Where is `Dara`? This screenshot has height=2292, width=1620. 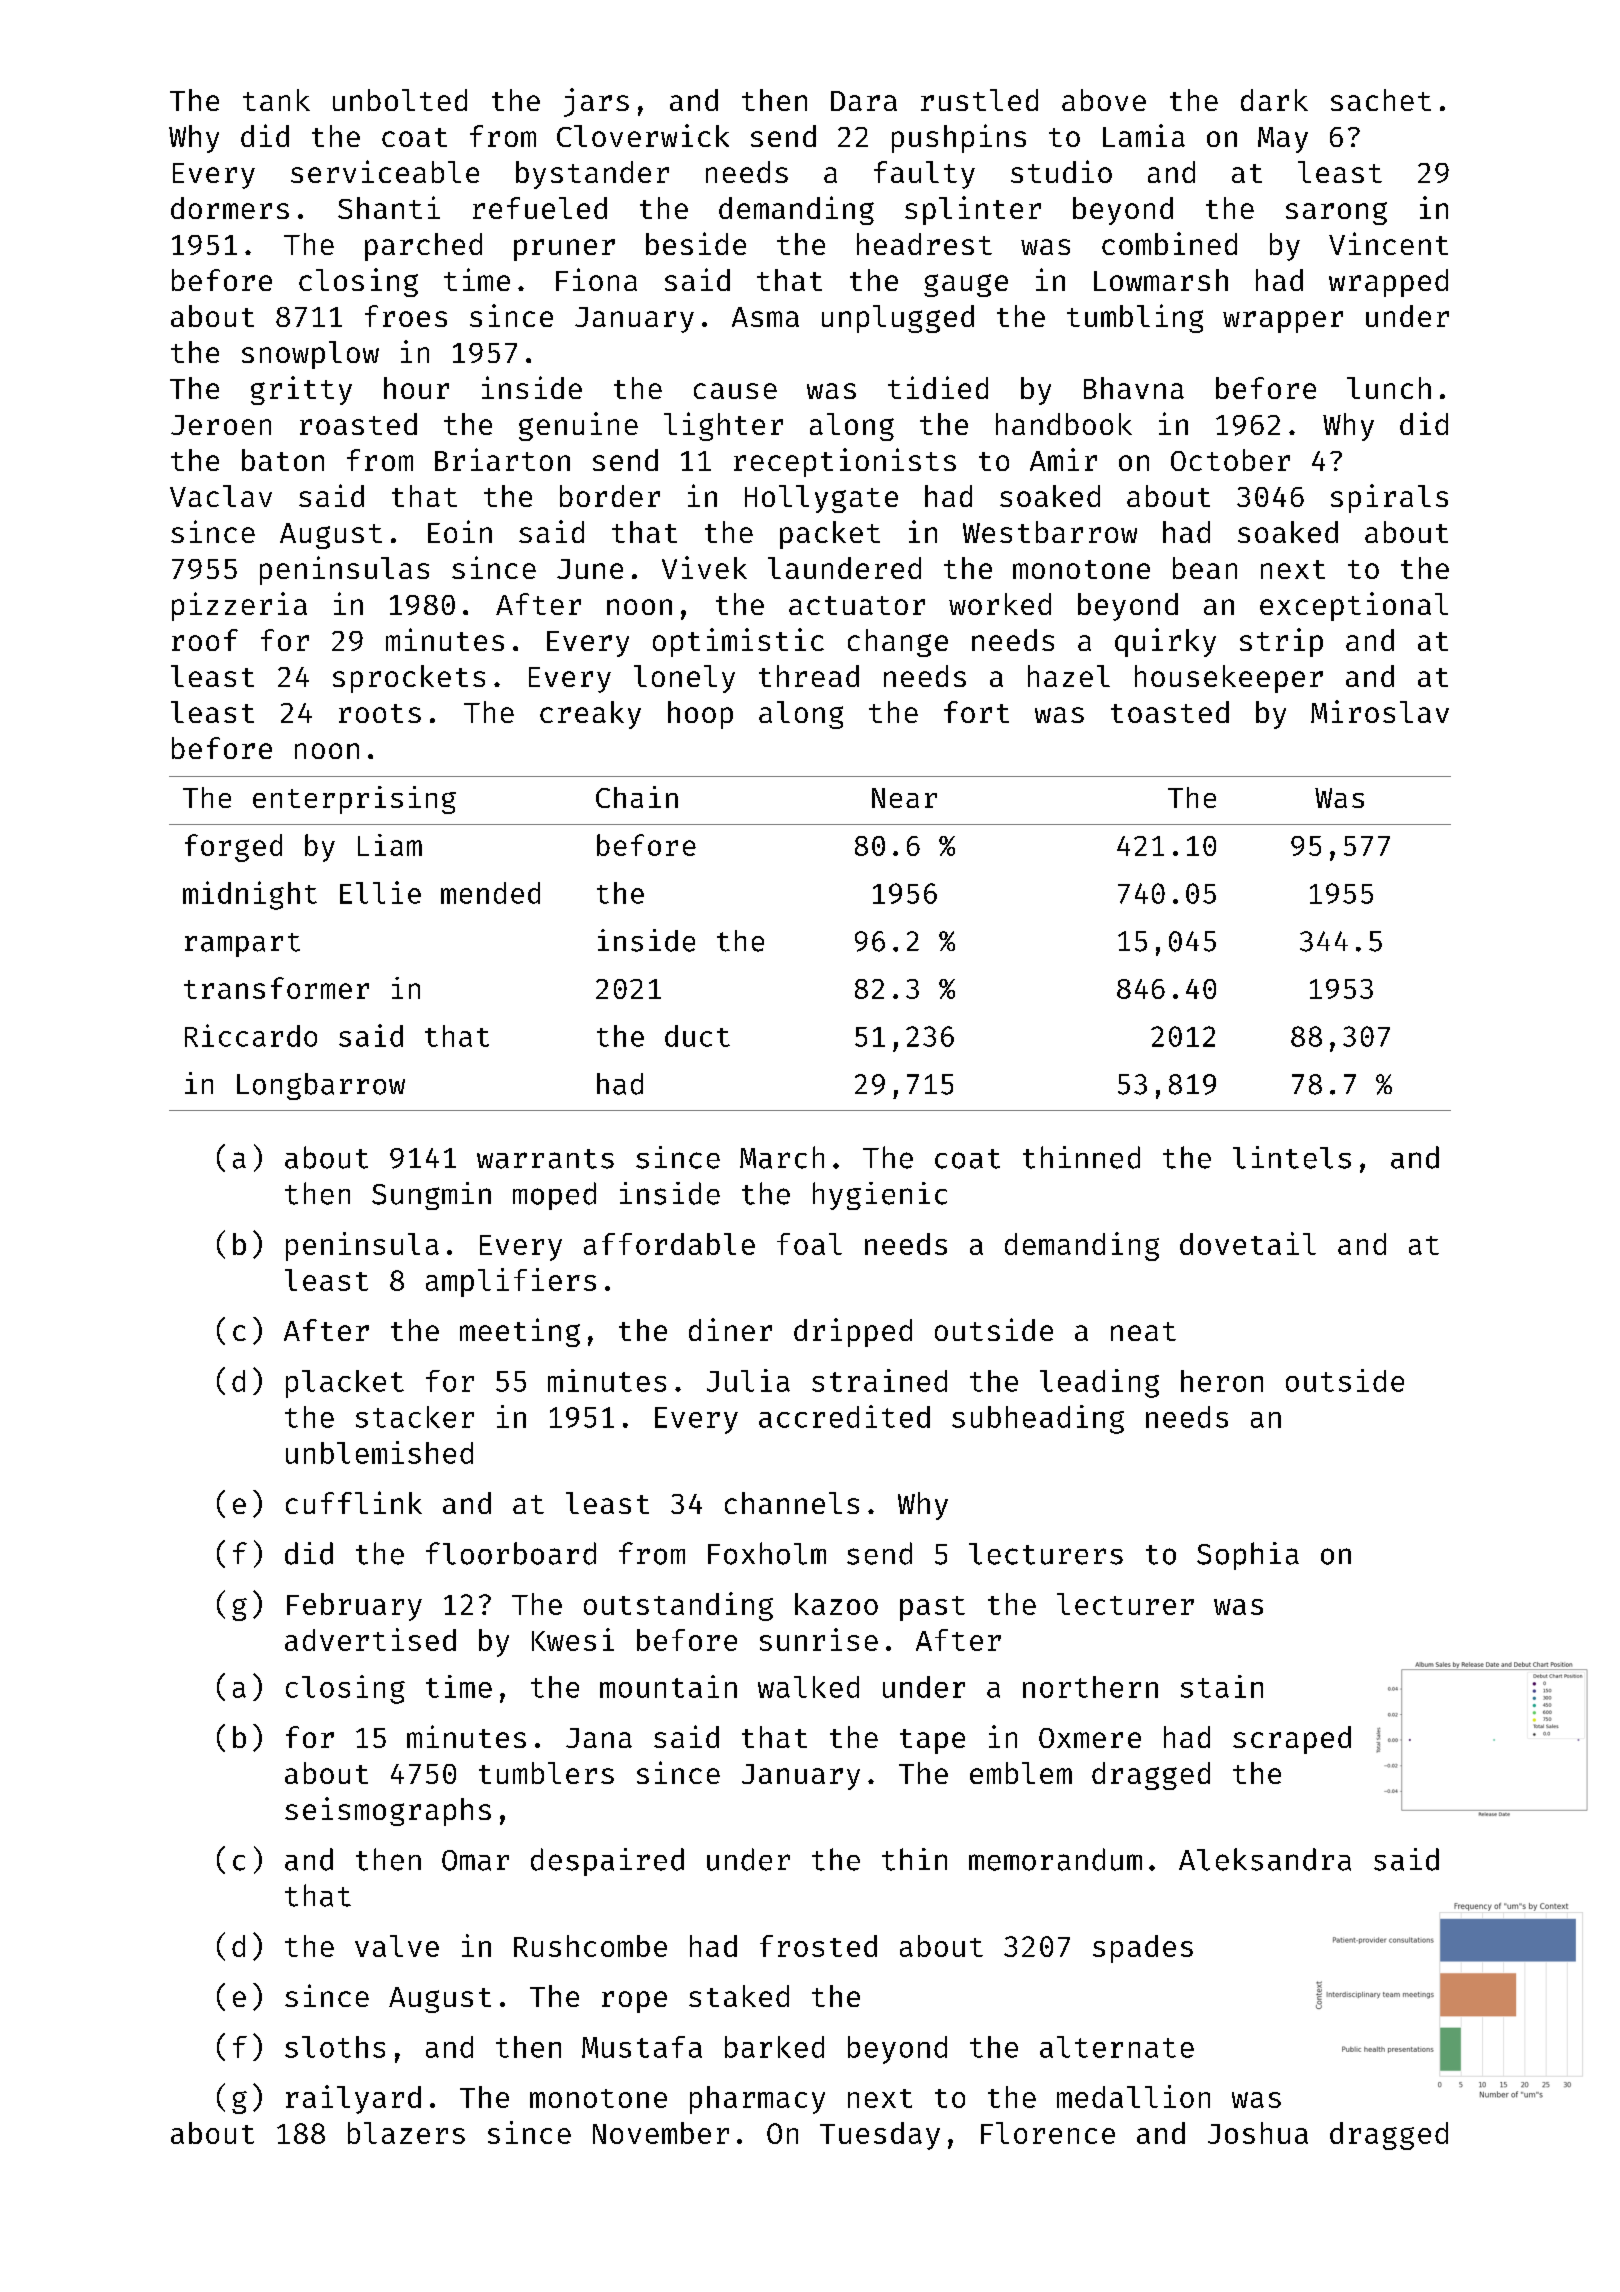 Dara is located at coordinates (864, 101).
